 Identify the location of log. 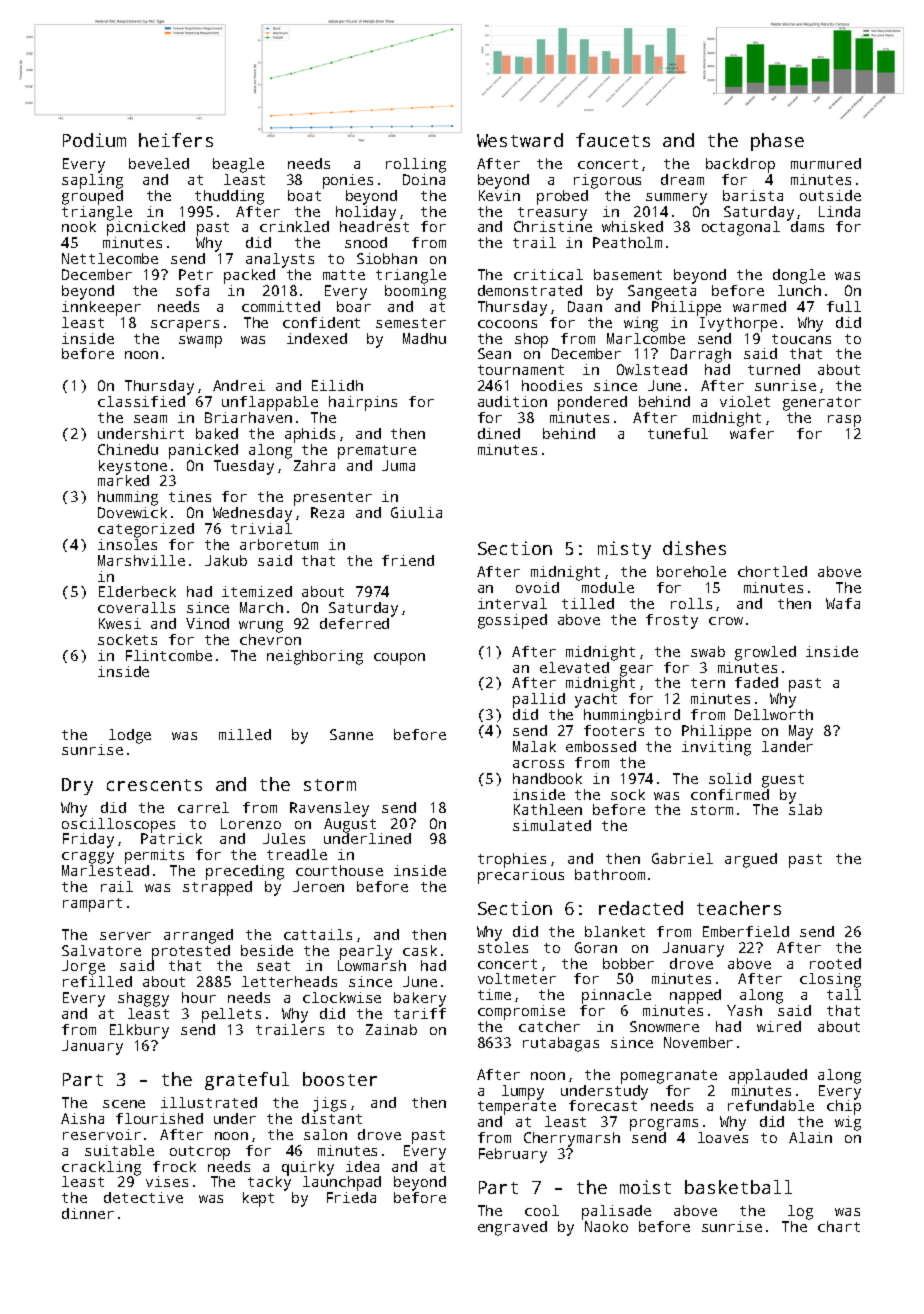
(800, 1212).
